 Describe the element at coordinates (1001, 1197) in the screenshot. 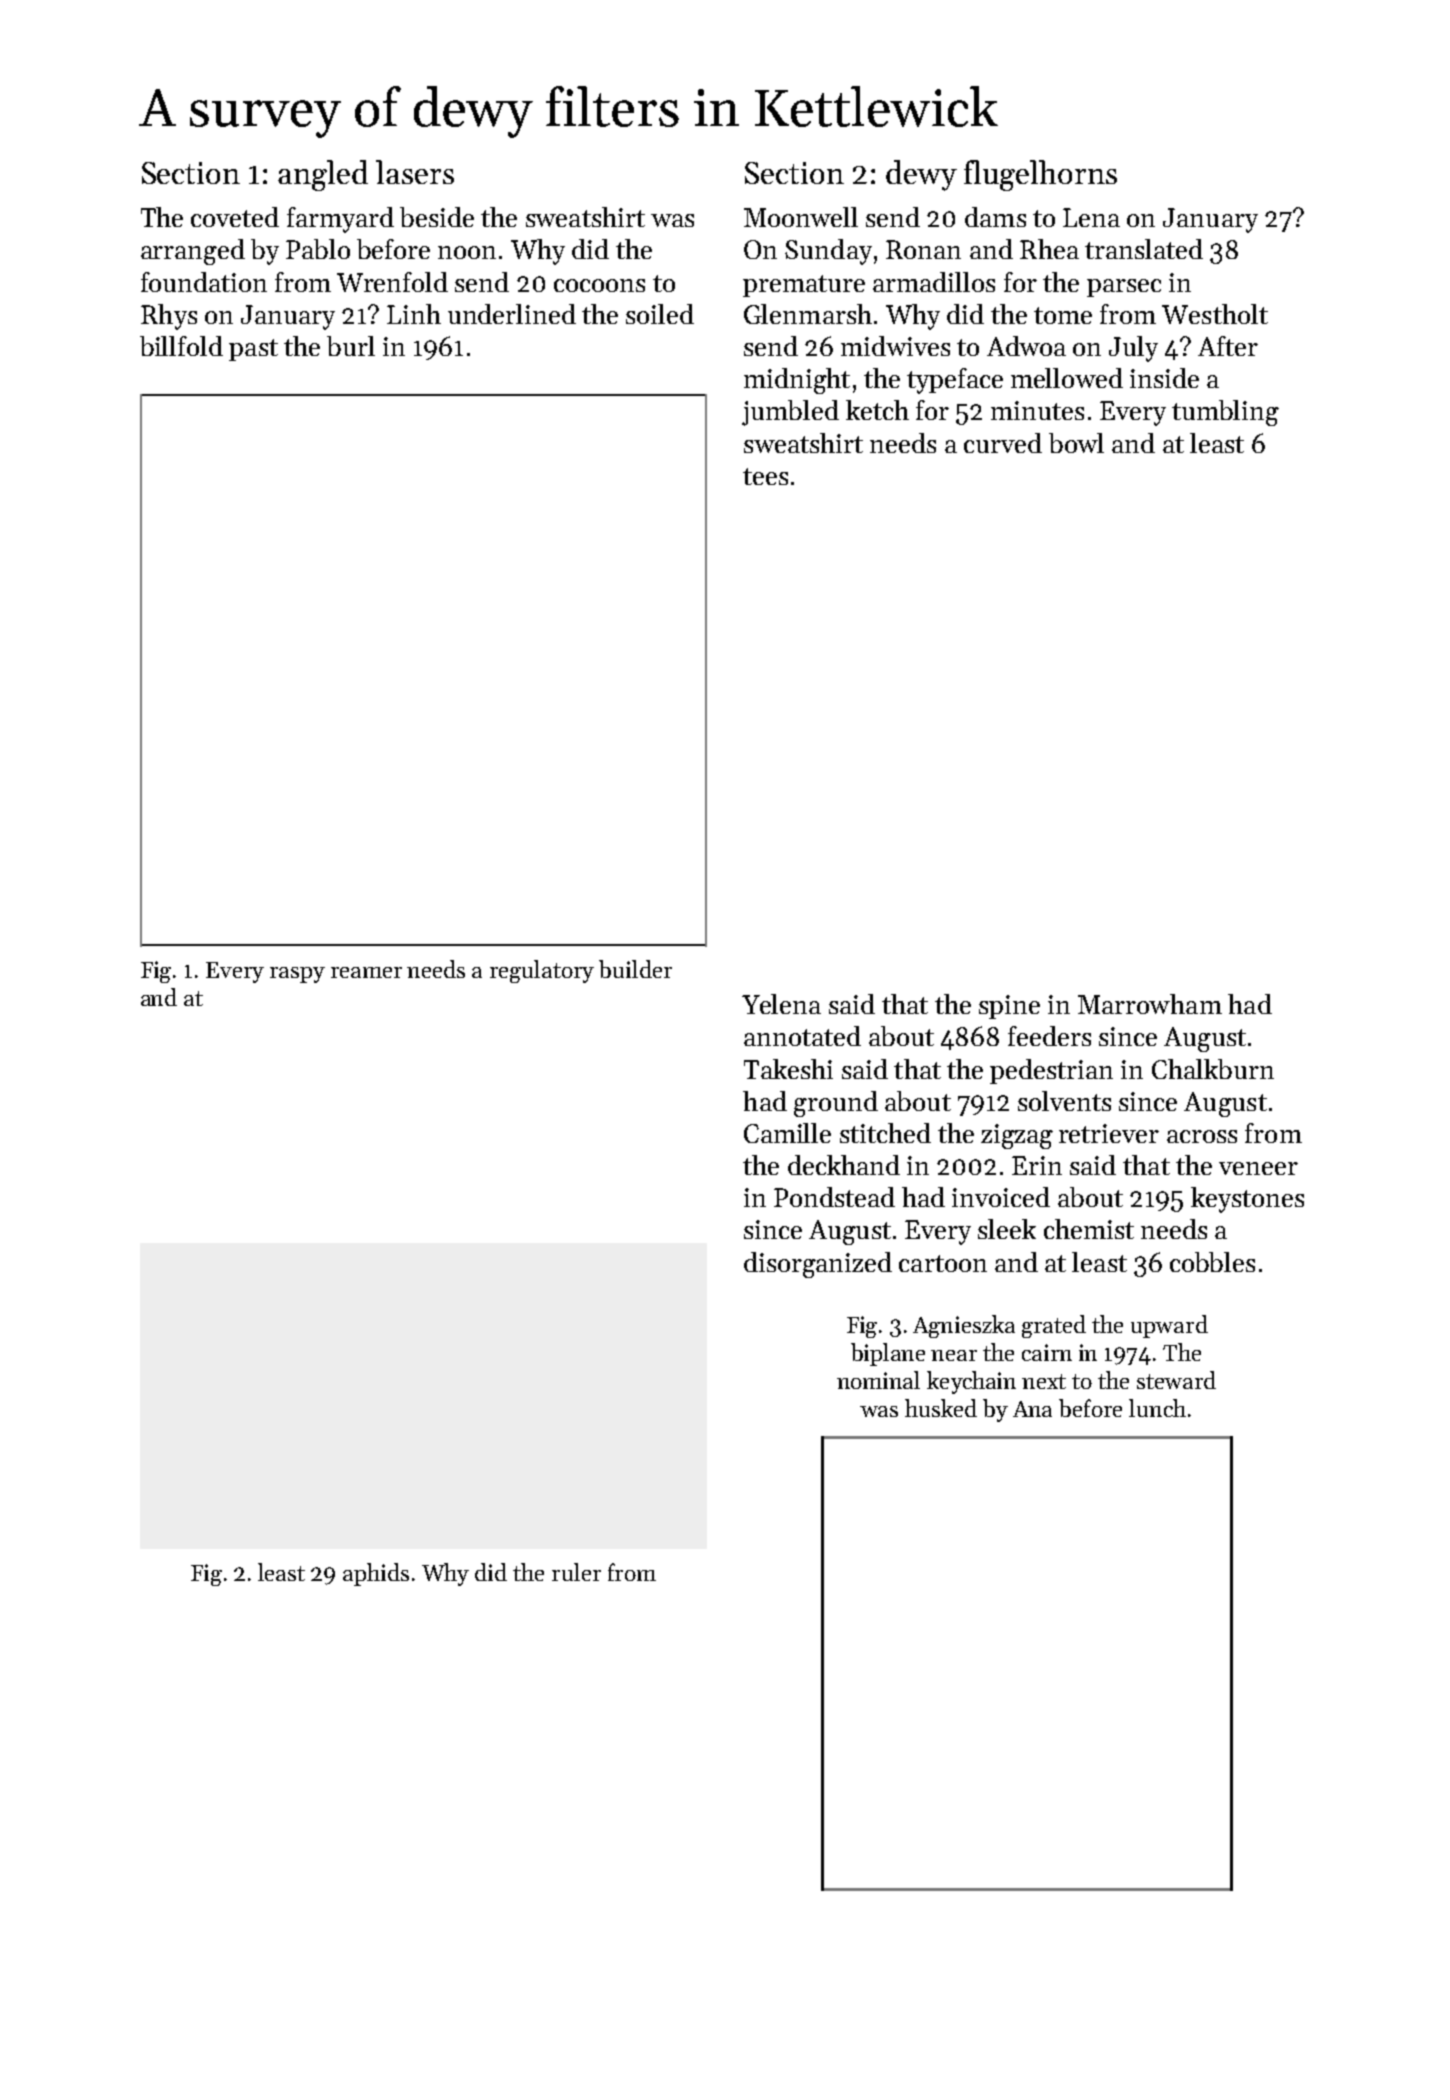

I see `invoiced` at that location.
